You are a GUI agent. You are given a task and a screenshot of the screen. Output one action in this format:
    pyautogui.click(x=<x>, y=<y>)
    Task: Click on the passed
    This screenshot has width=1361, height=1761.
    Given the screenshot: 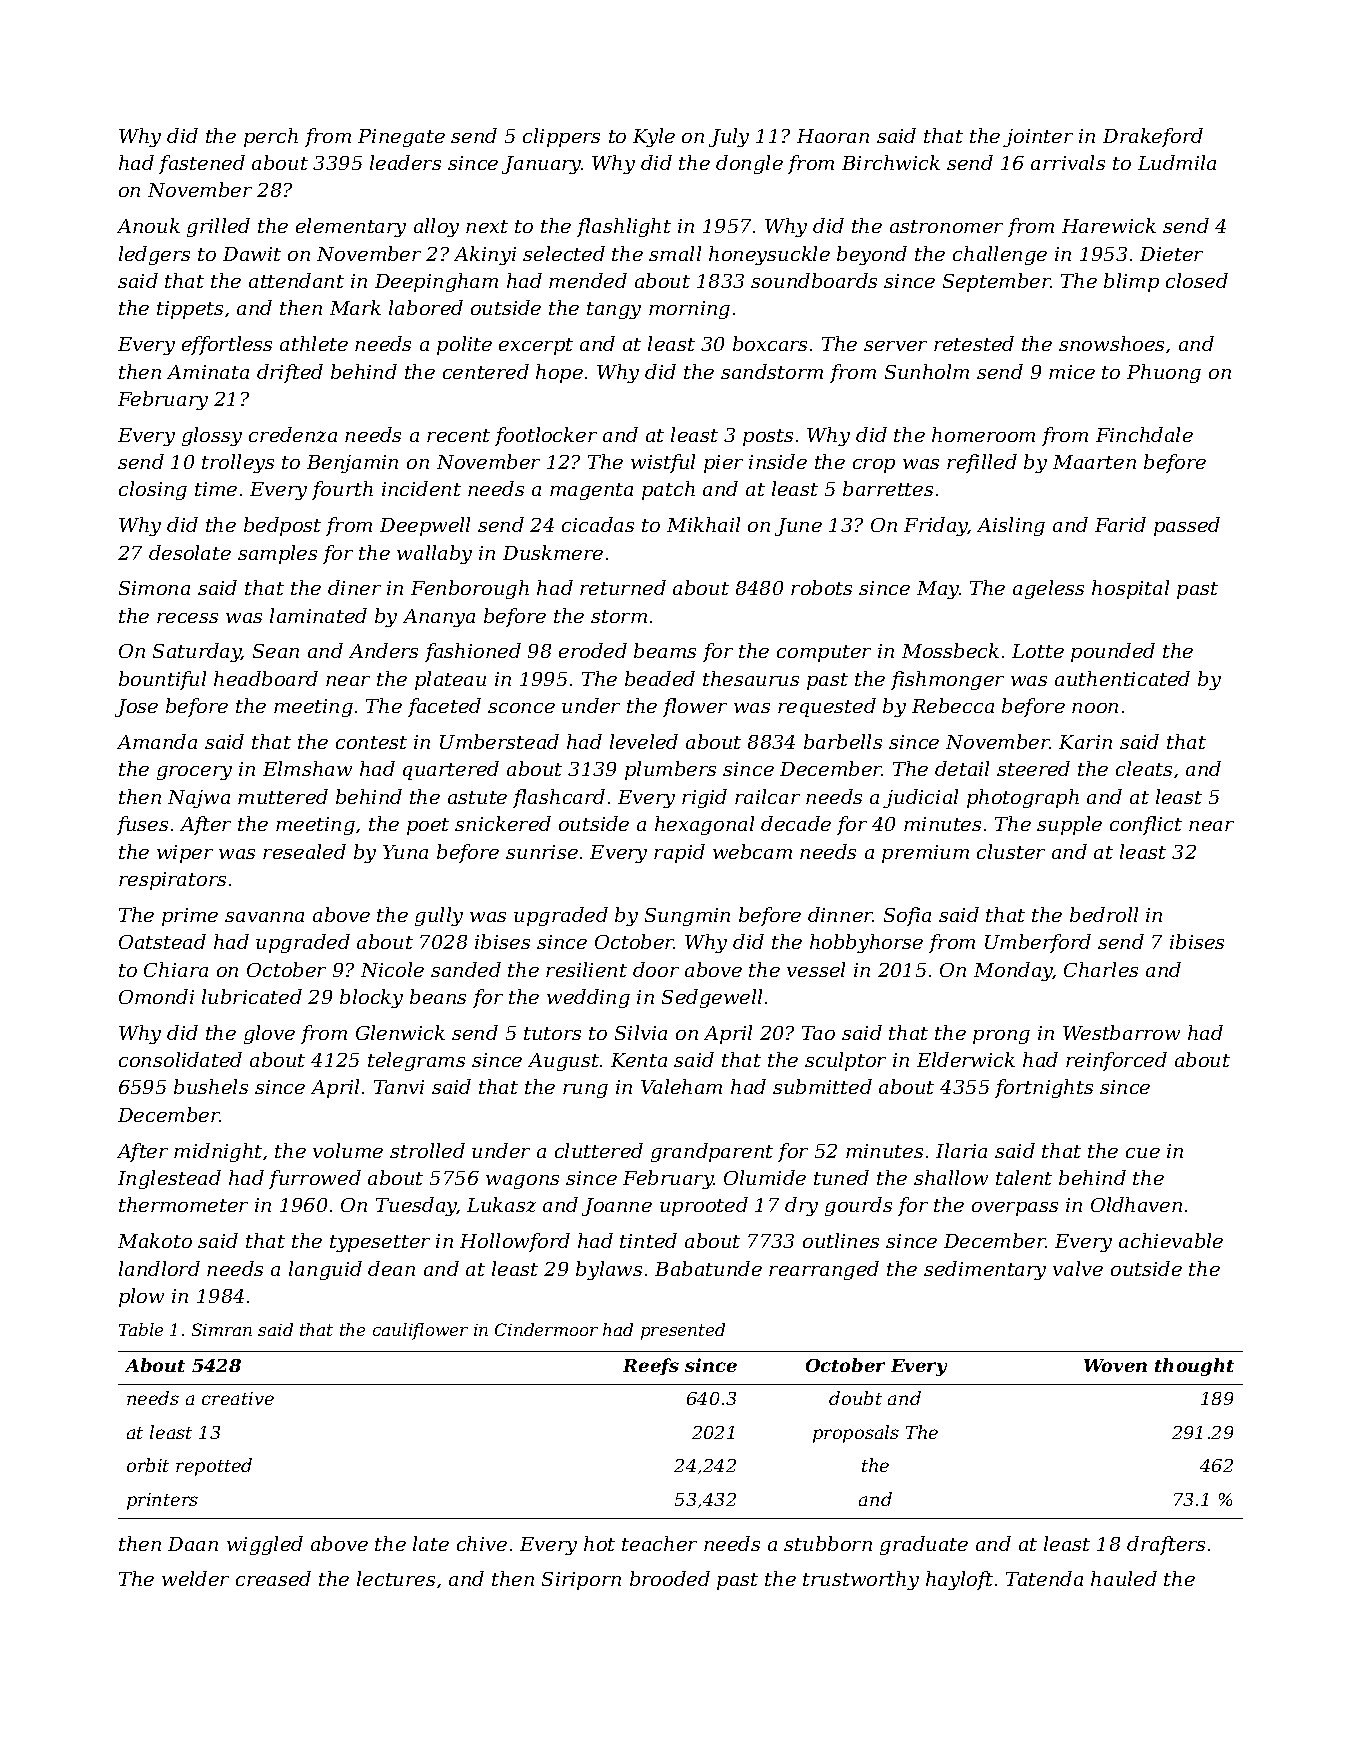 What is the action you would take?
    pyautogui.click(x=1187, y=526)
